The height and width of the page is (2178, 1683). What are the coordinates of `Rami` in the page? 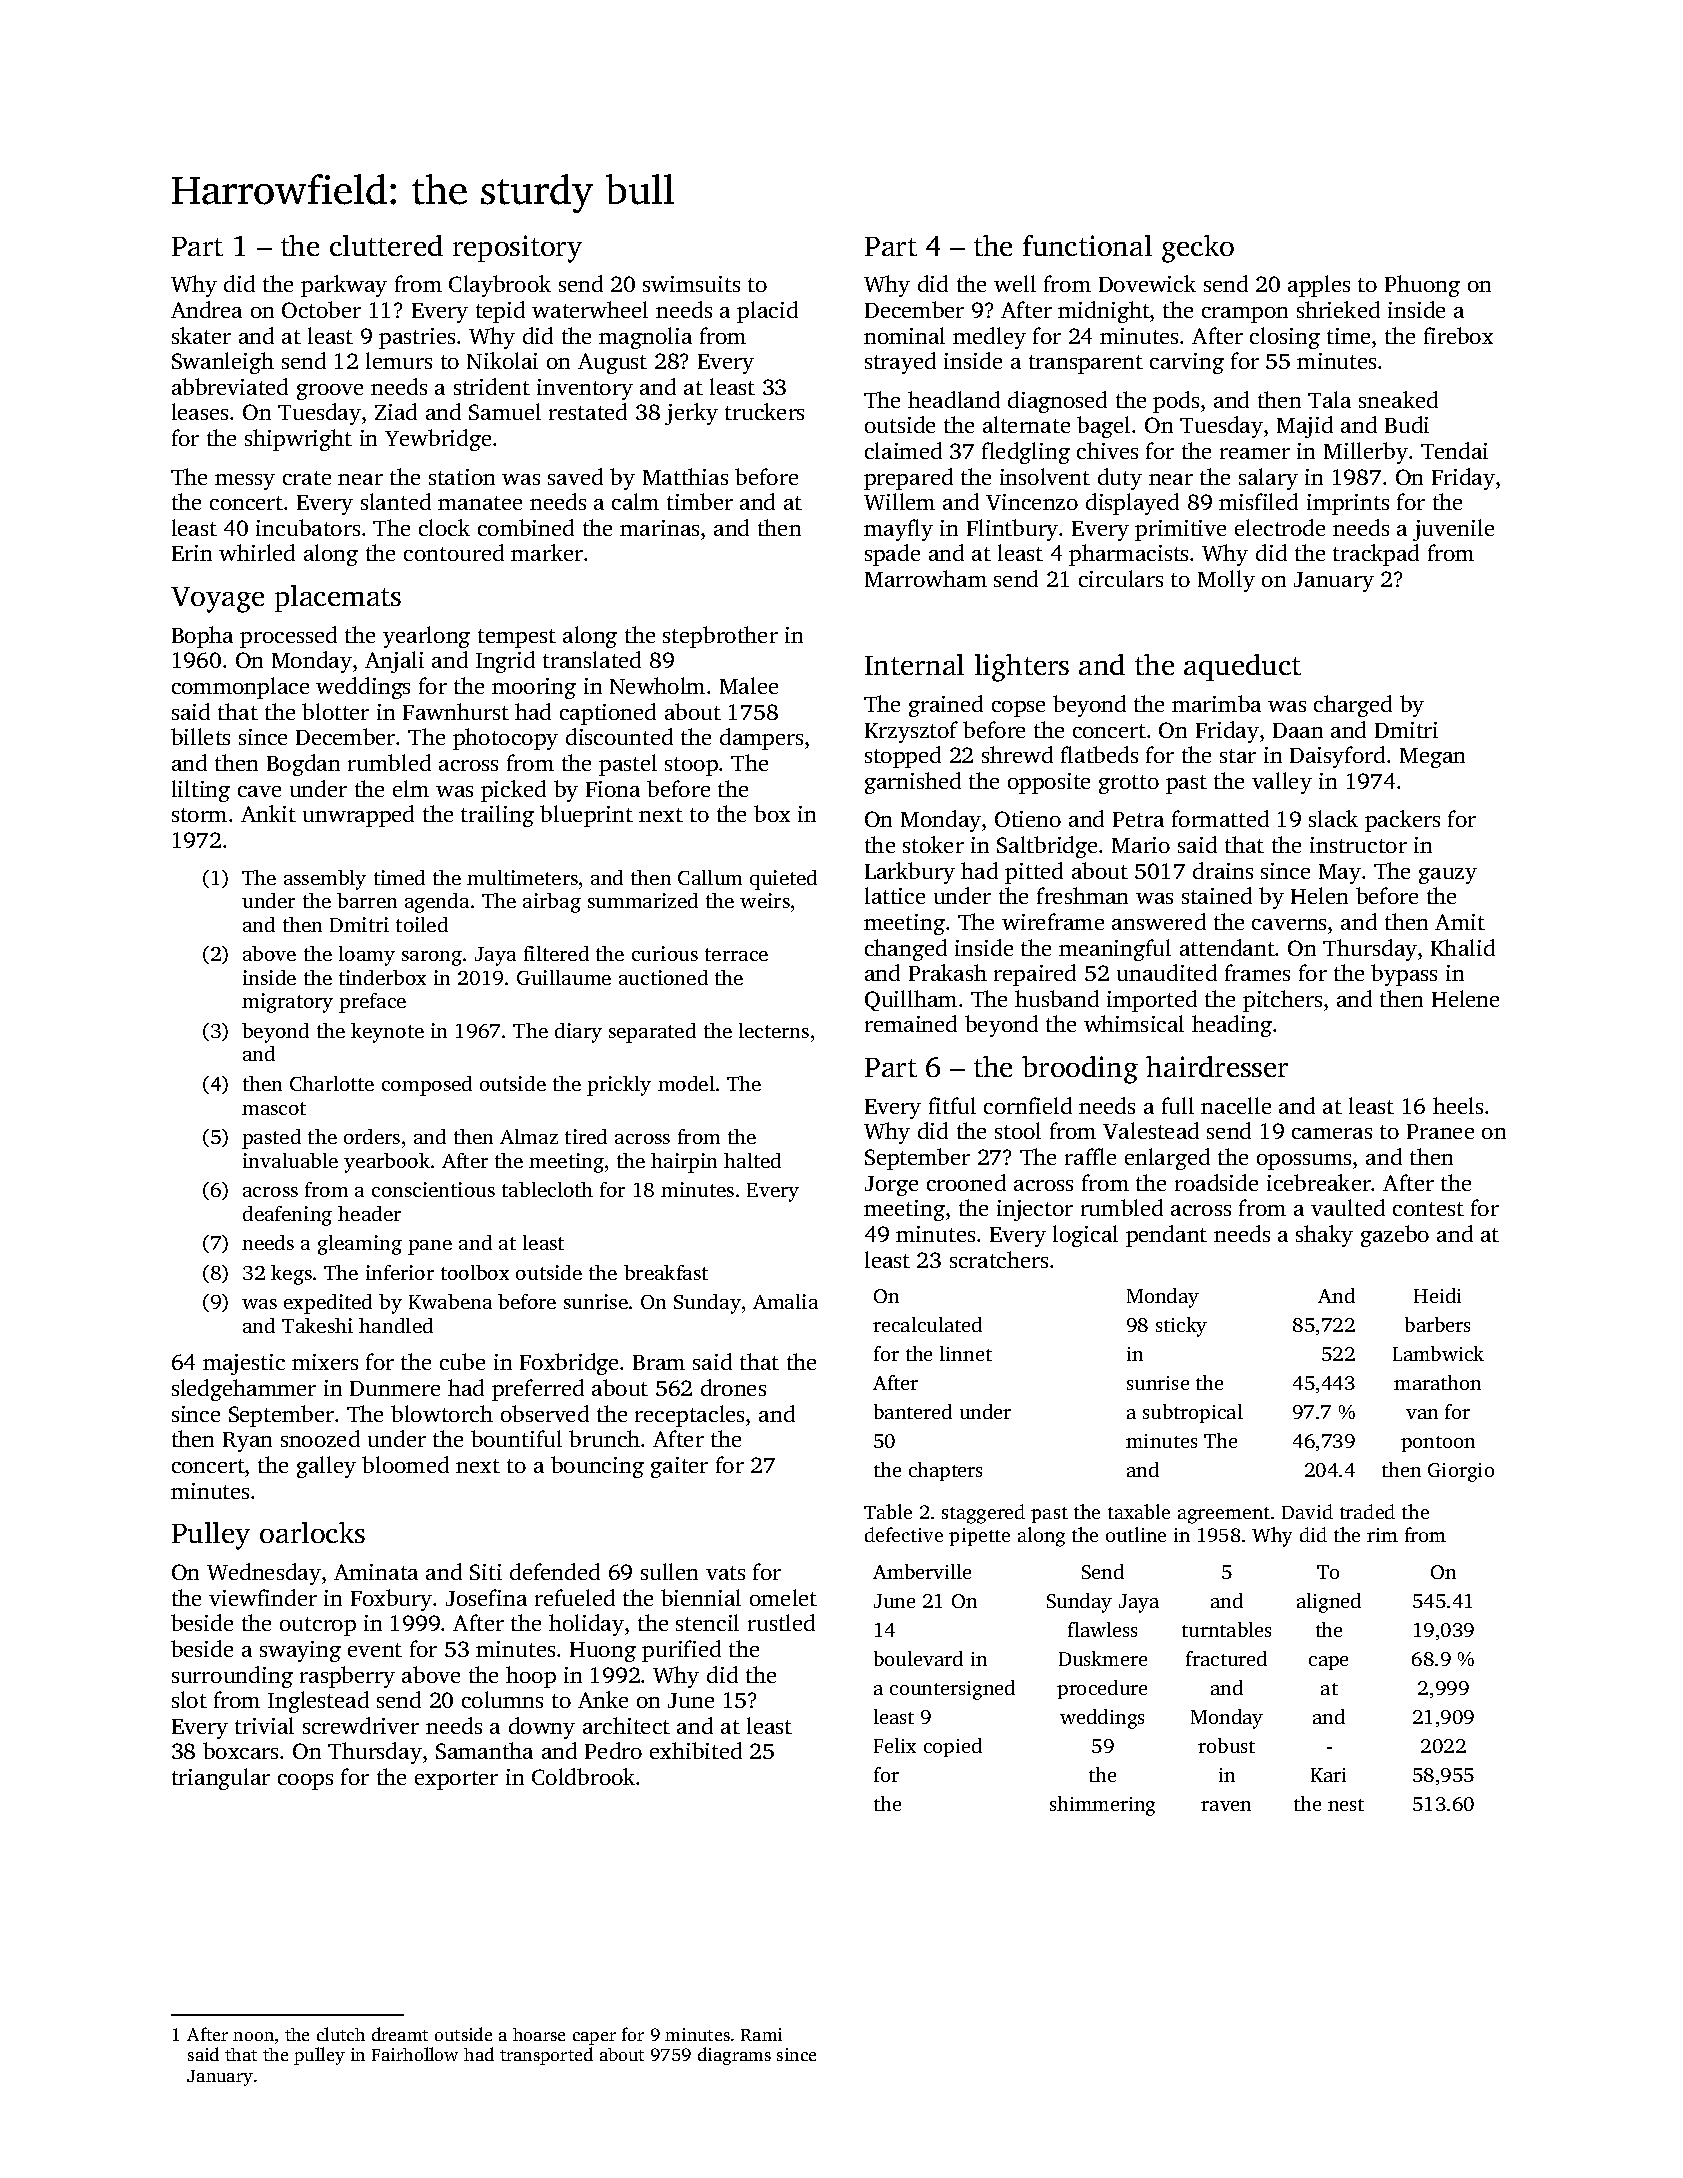 It's located at (761, 2034).
